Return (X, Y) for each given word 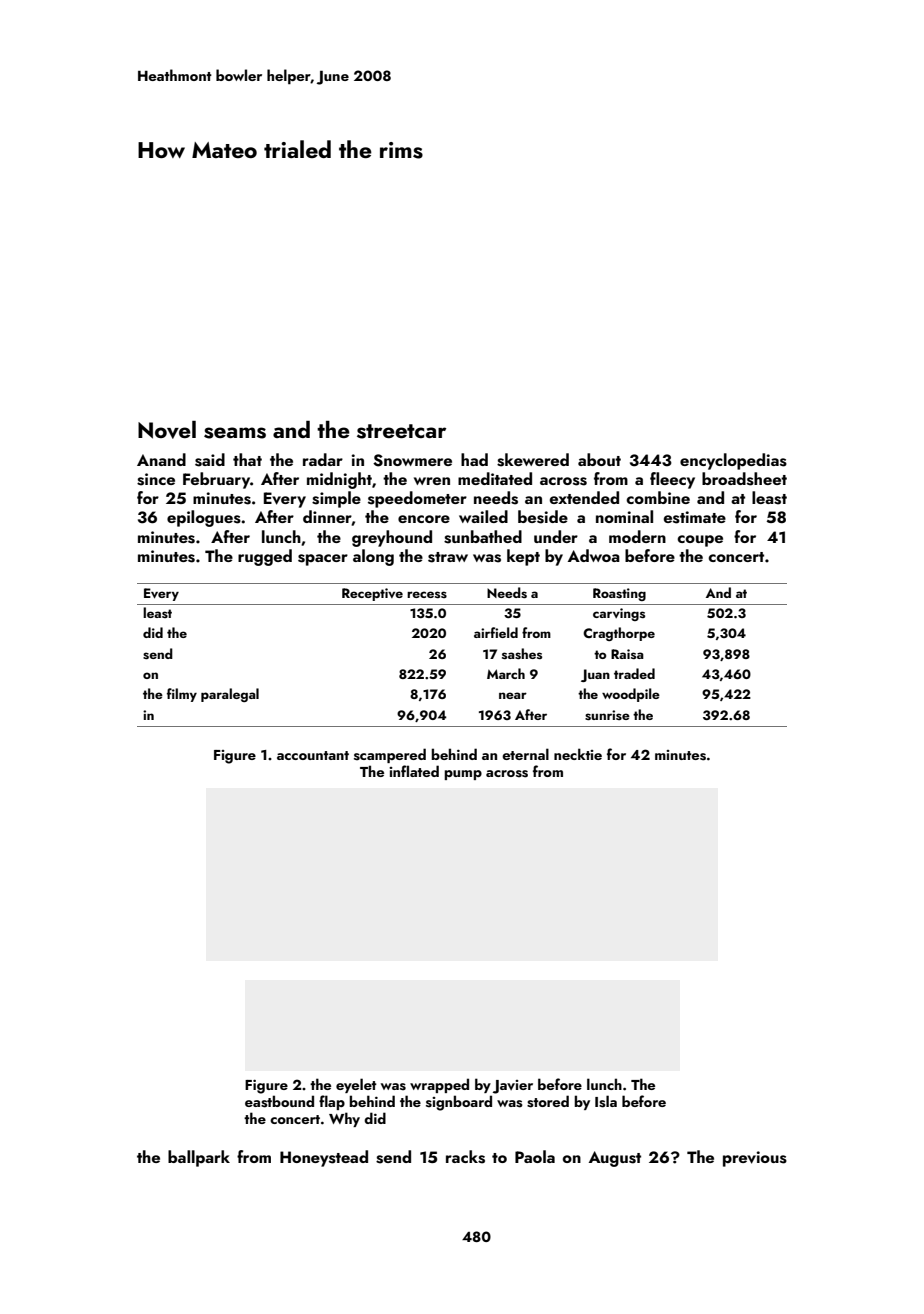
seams (235, 433)
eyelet (356, 1085)
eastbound (279, 1101)
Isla (606, 1101)
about (599, 459)
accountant (313, 755)
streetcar (401, 431)
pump (463, 775)
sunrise (607, 715)
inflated (414, 771)
